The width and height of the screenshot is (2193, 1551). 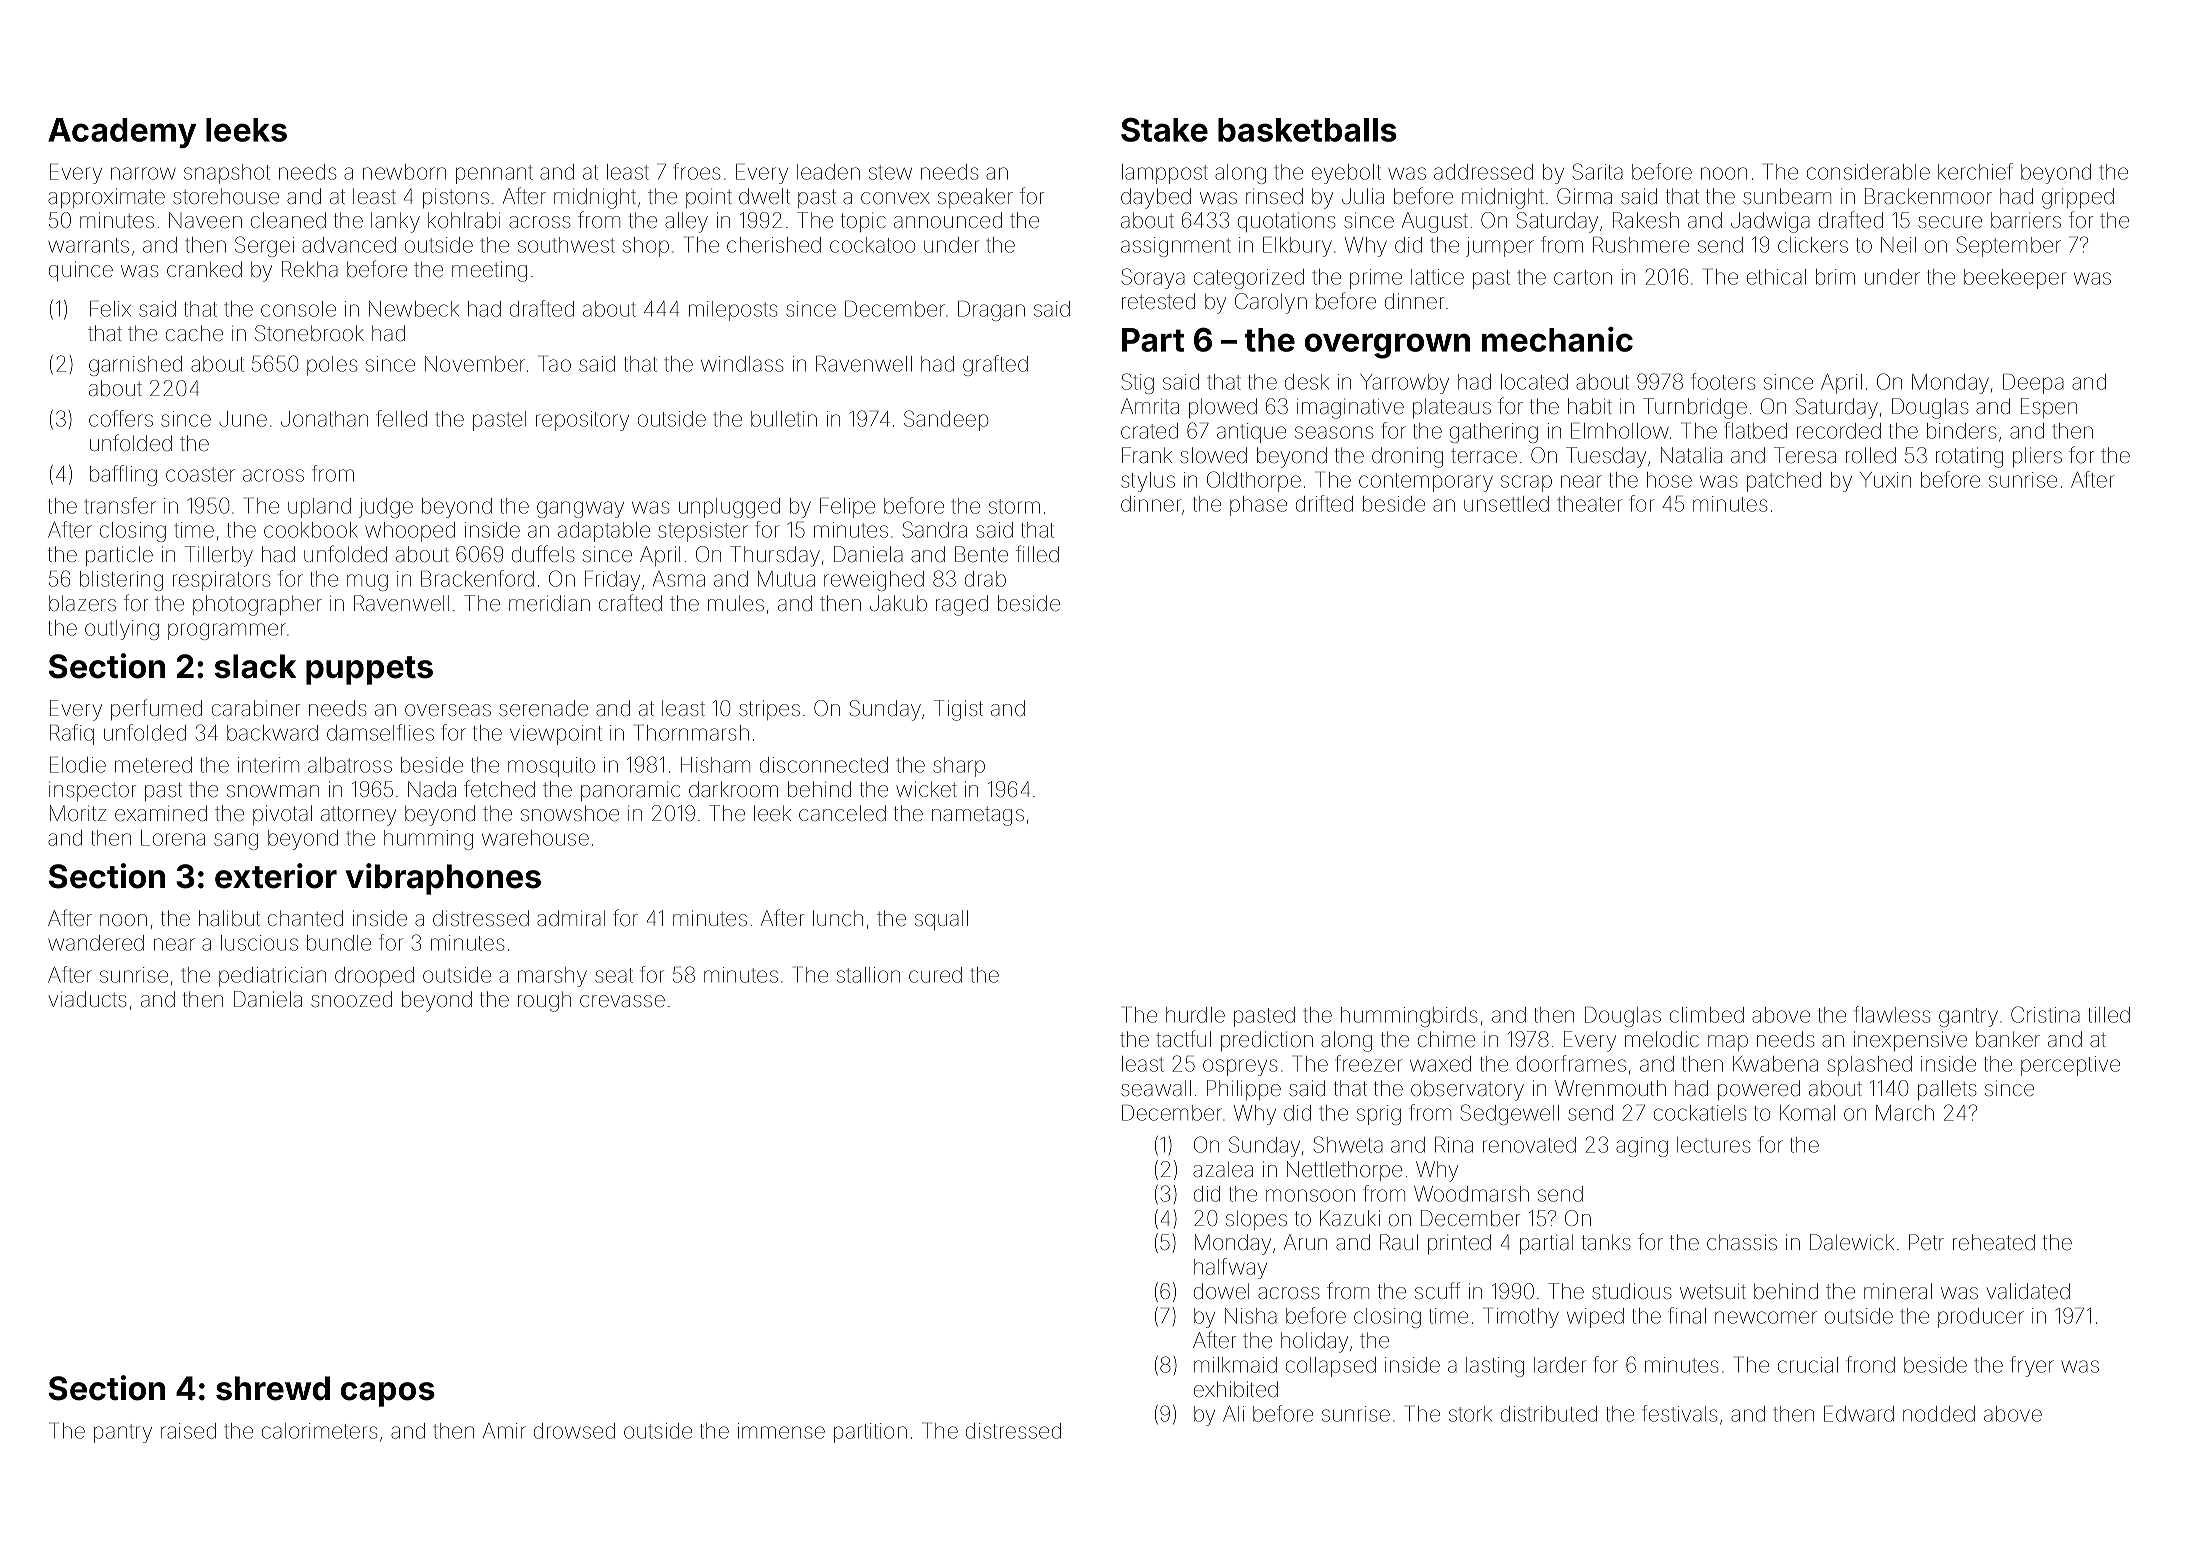 I want to click on shrewd, so click(x=273, y=1388).
